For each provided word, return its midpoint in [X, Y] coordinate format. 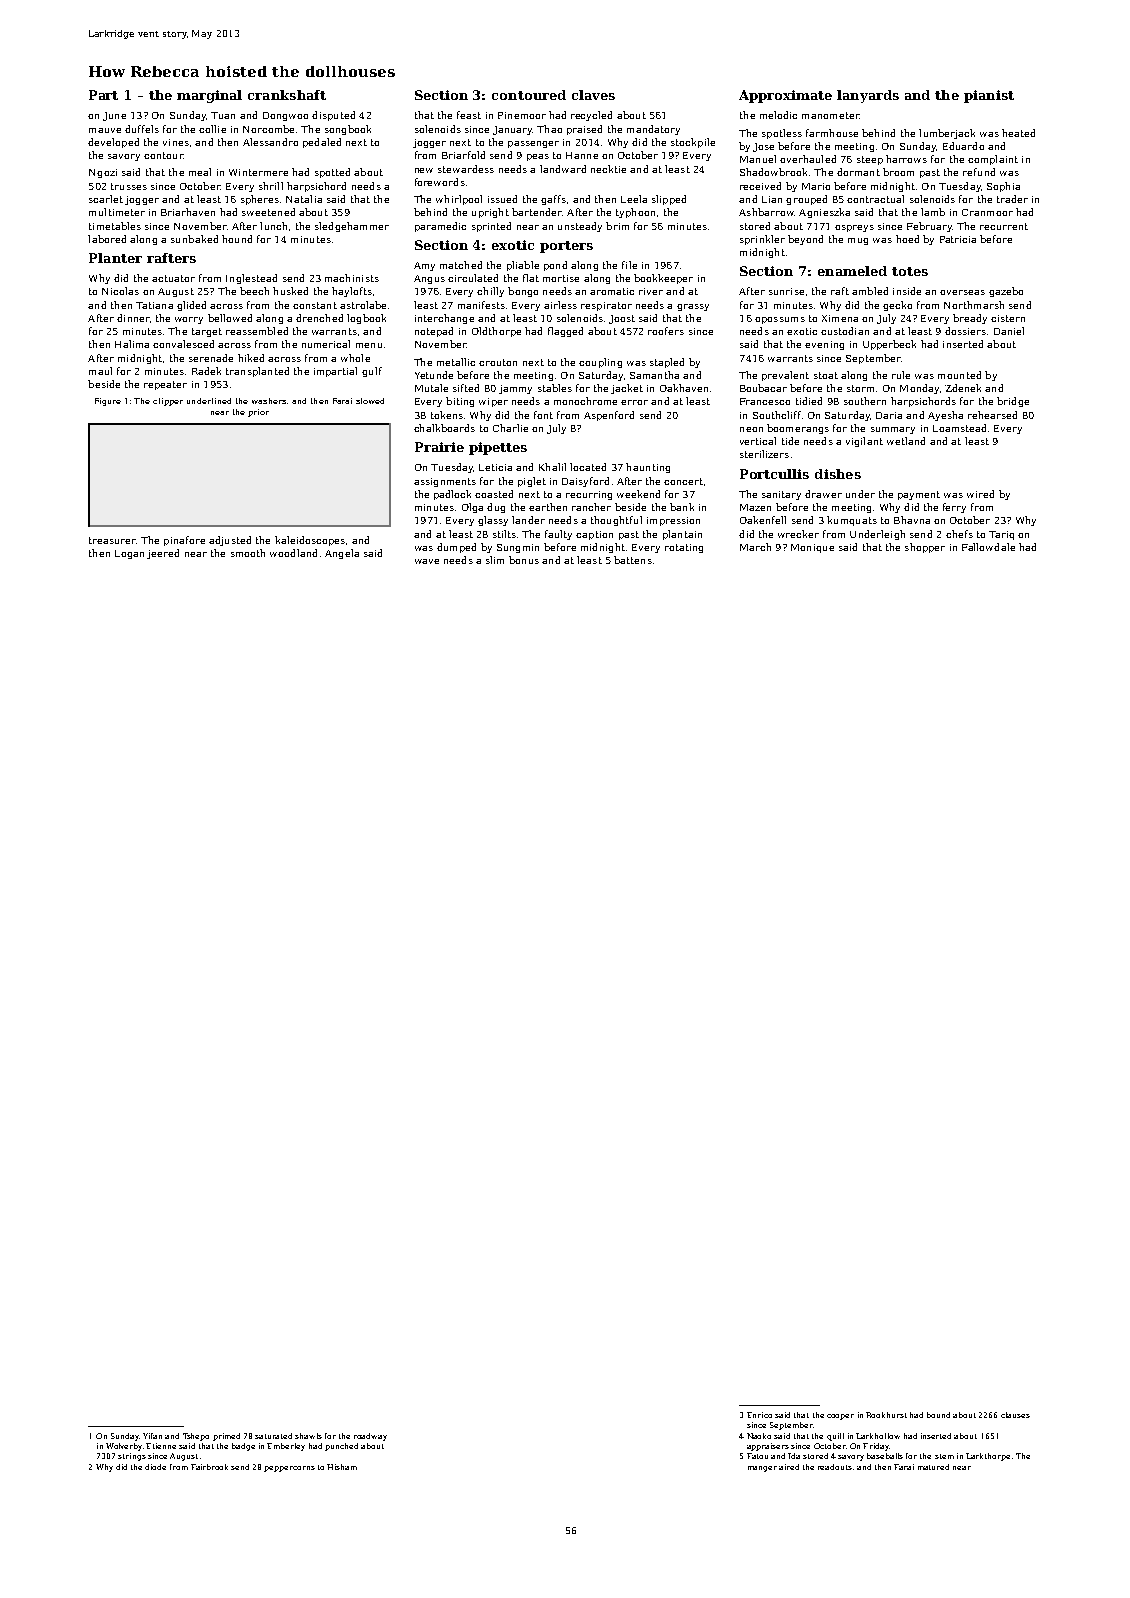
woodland [293, 553]
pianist [989, 96]
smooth [248, 553]
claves [593, 95]
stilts [504, 534]
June [114, 116]
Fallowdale [988, 547]
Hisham [342, 1467]
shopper [925, 548]
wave [427, 561]
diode [155, 1467]
